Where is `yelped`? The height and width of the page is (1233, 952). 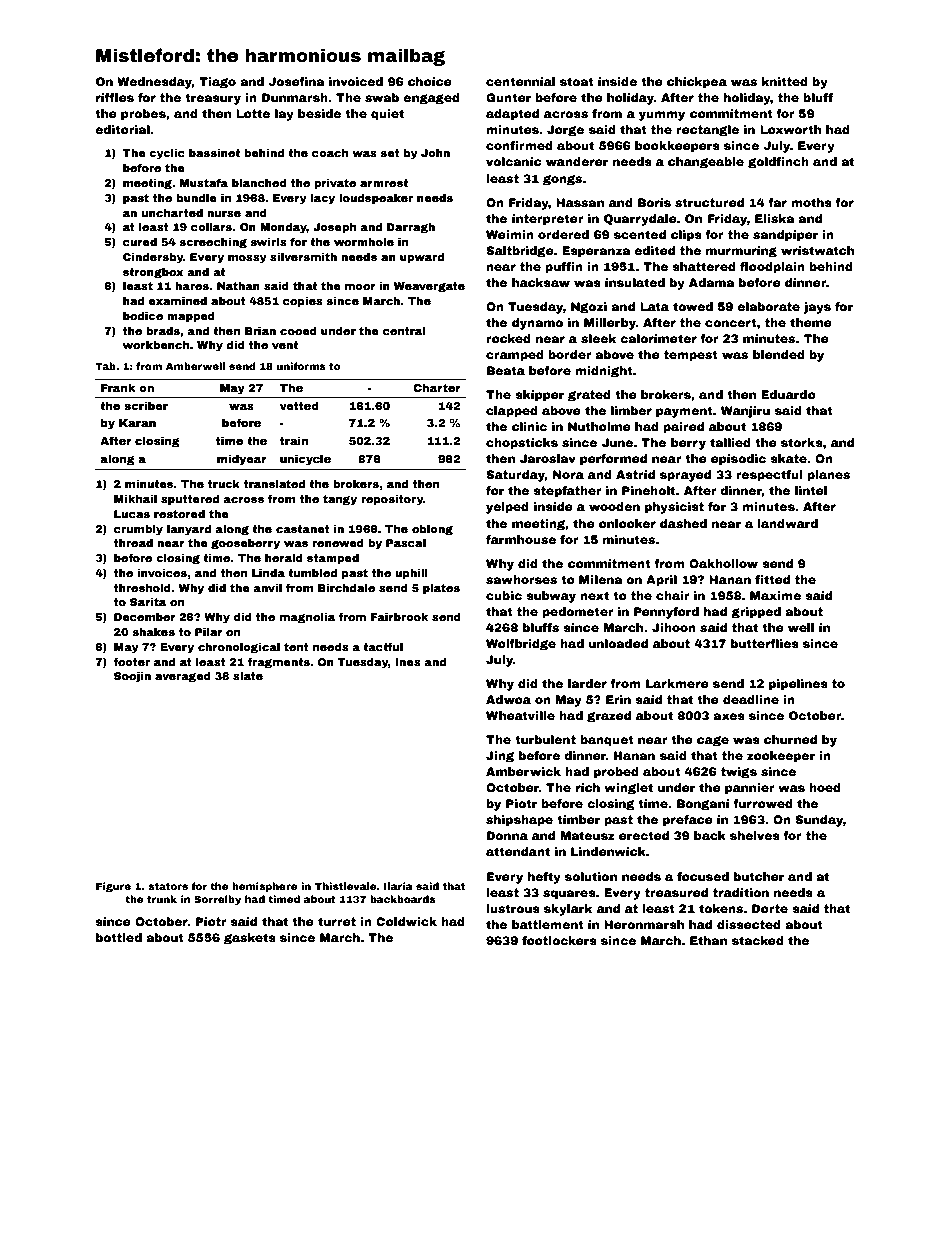
yelped is located at coordinates (507, 508).
